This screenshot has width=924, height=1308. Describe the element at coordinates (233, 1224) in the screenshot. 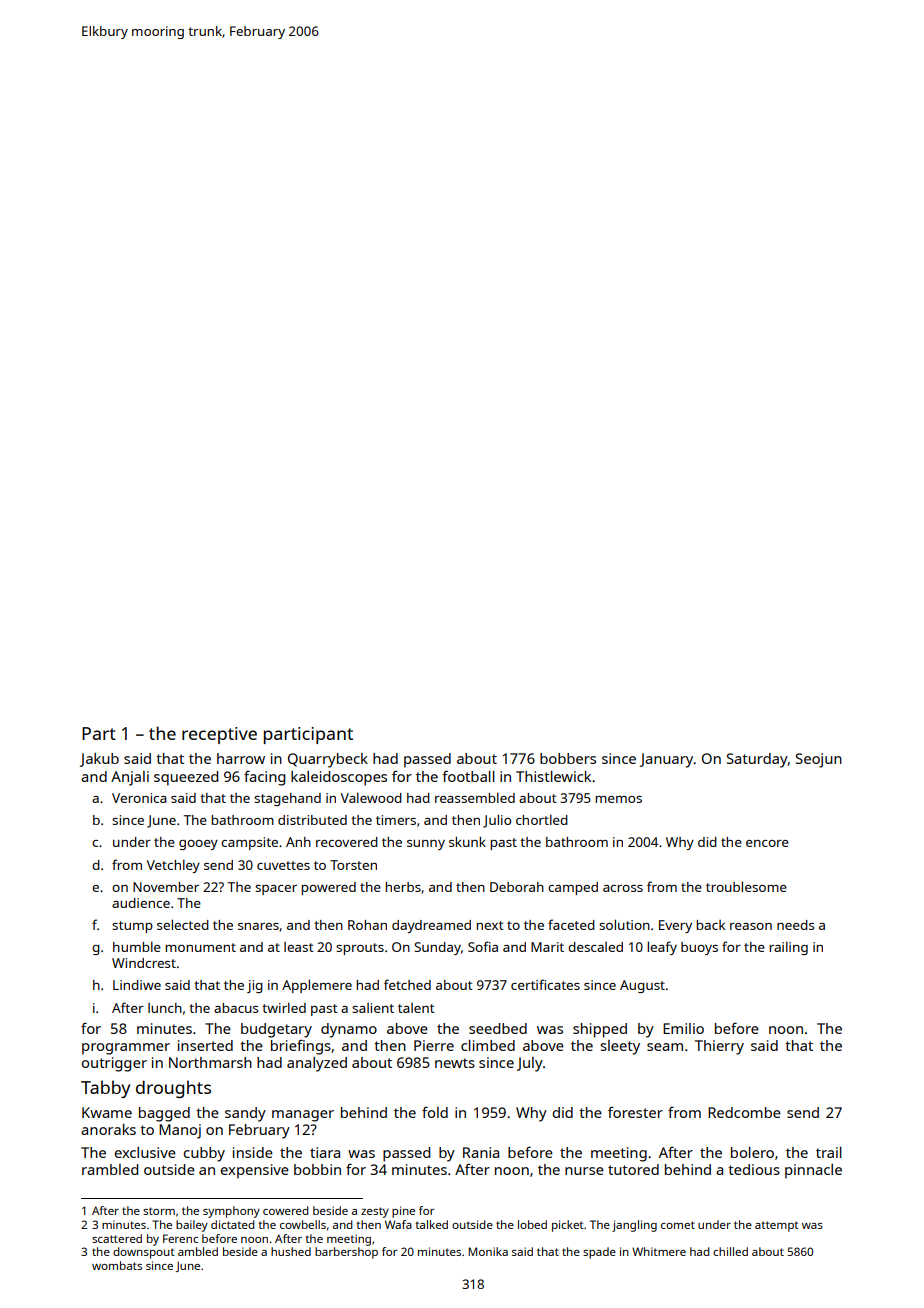

I see `dictated` at that location.
